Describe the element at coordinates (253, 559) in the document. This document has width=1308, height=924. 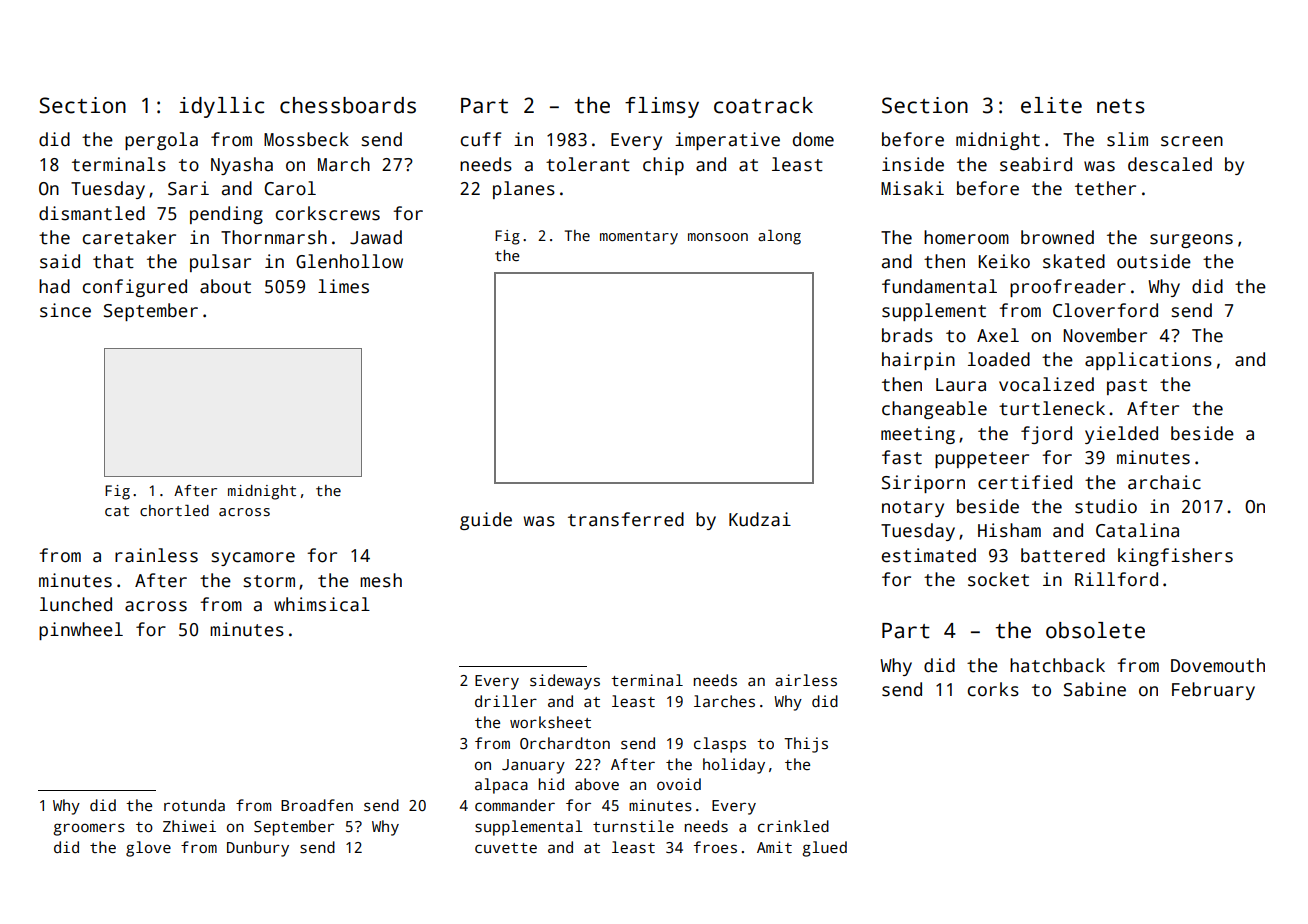
I see `sycamore` at that location.
